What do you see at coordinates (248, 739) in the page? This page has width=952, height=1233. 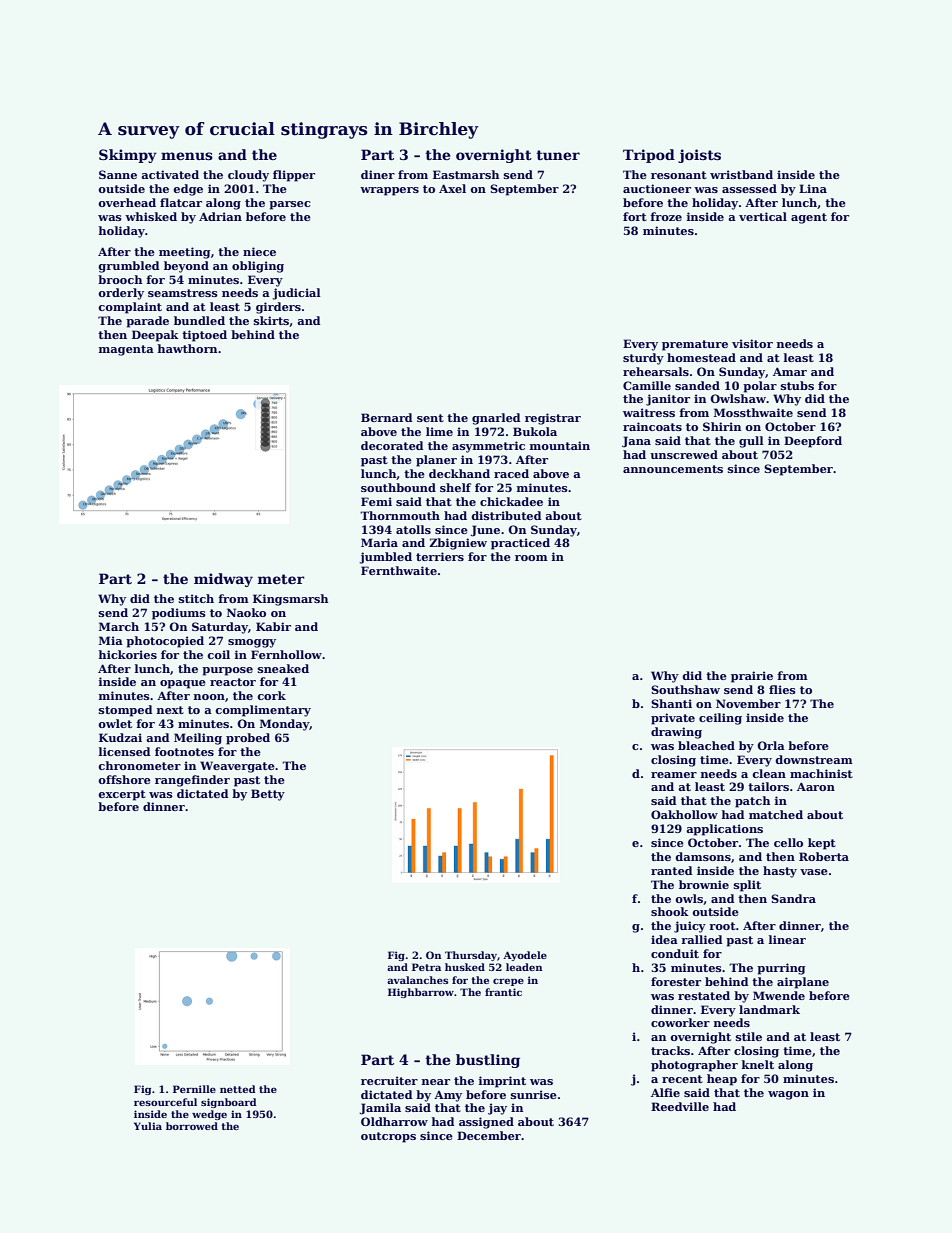 I see `probed` at bounding box center [248, 739].
